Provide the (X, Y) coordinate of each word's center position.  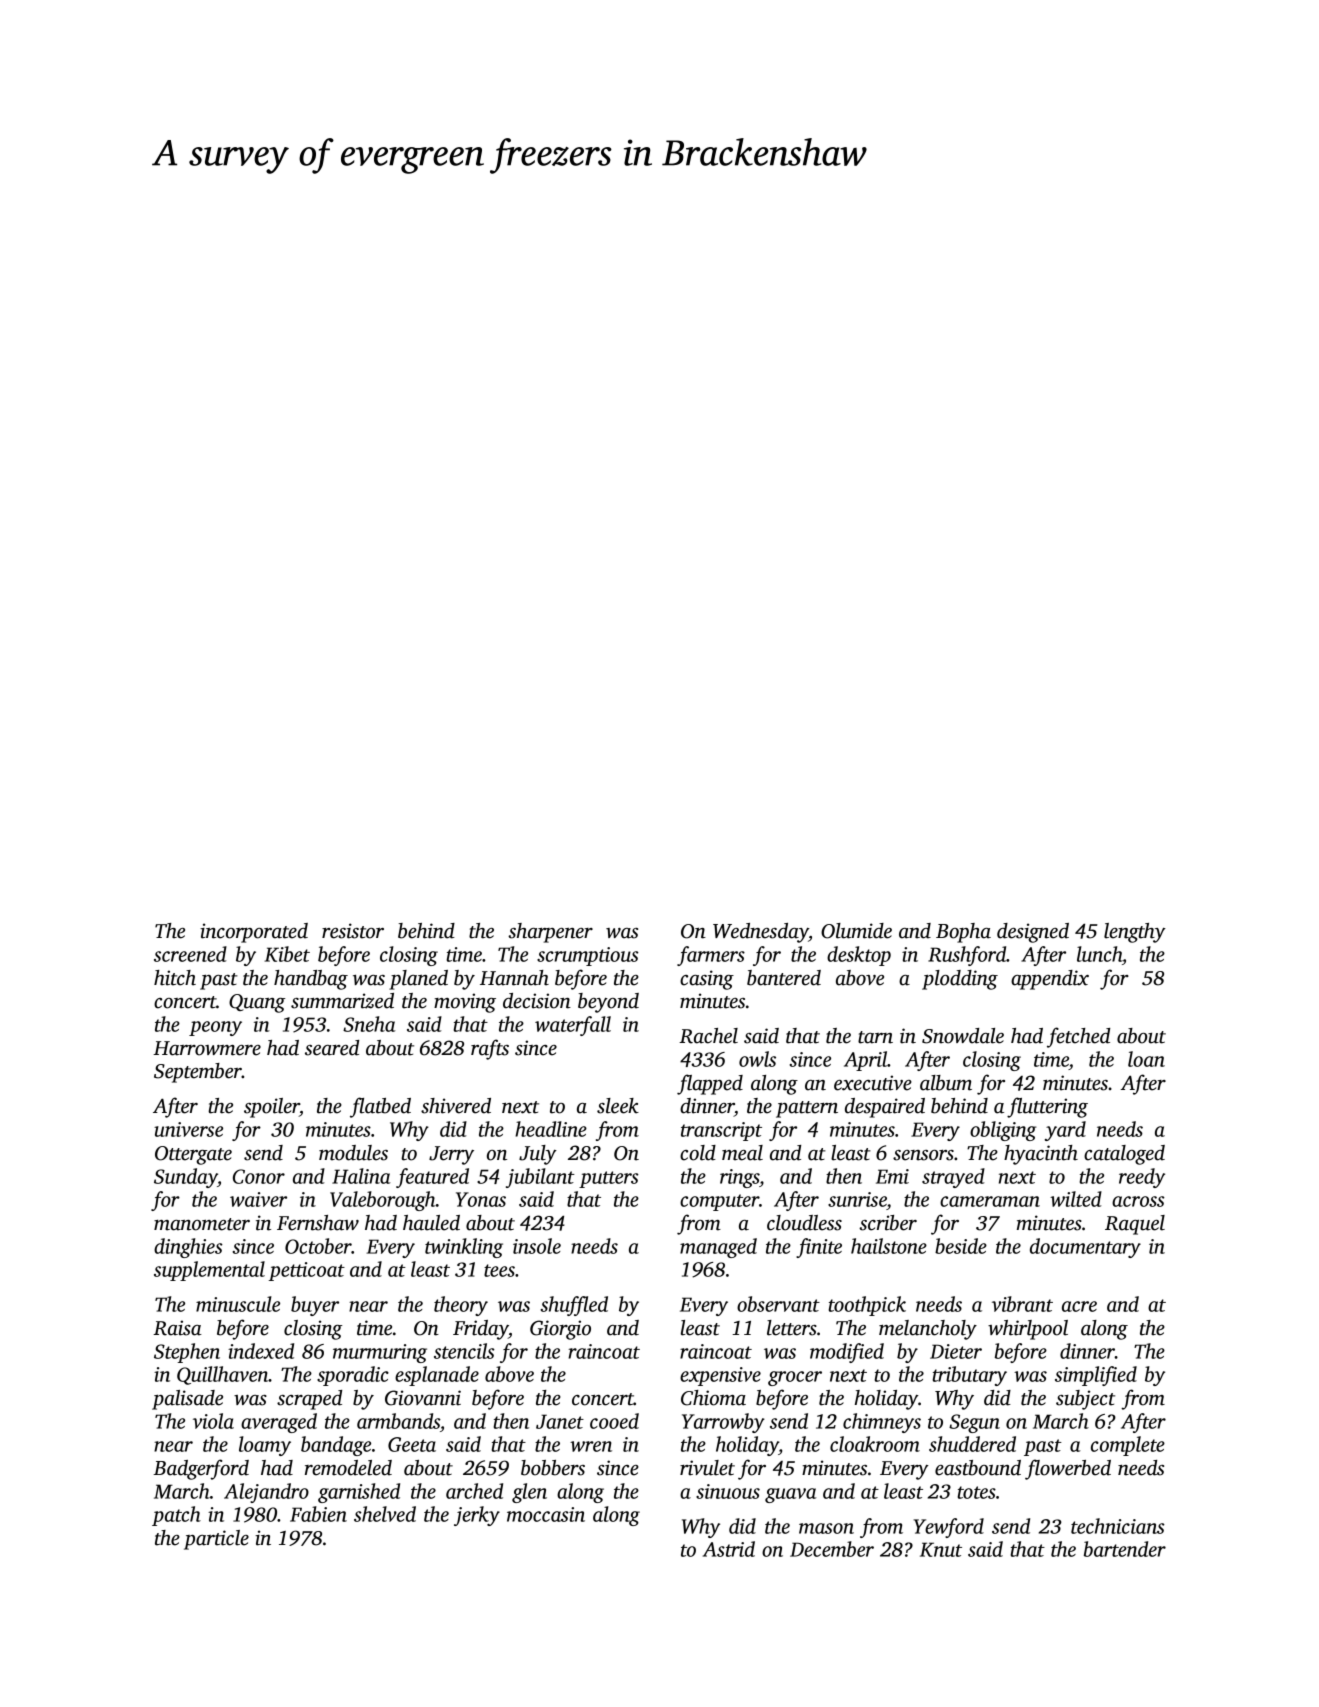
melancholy (928, 1330)
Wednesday (761, 933)
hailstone (889, 1246)
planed (418, 980)
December (832, 1549)
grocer (795, 1378)
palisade (187, 1400)
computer (719, 1202)
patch (176, 1516)
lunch (1099, 954)
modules (353, 1153)
